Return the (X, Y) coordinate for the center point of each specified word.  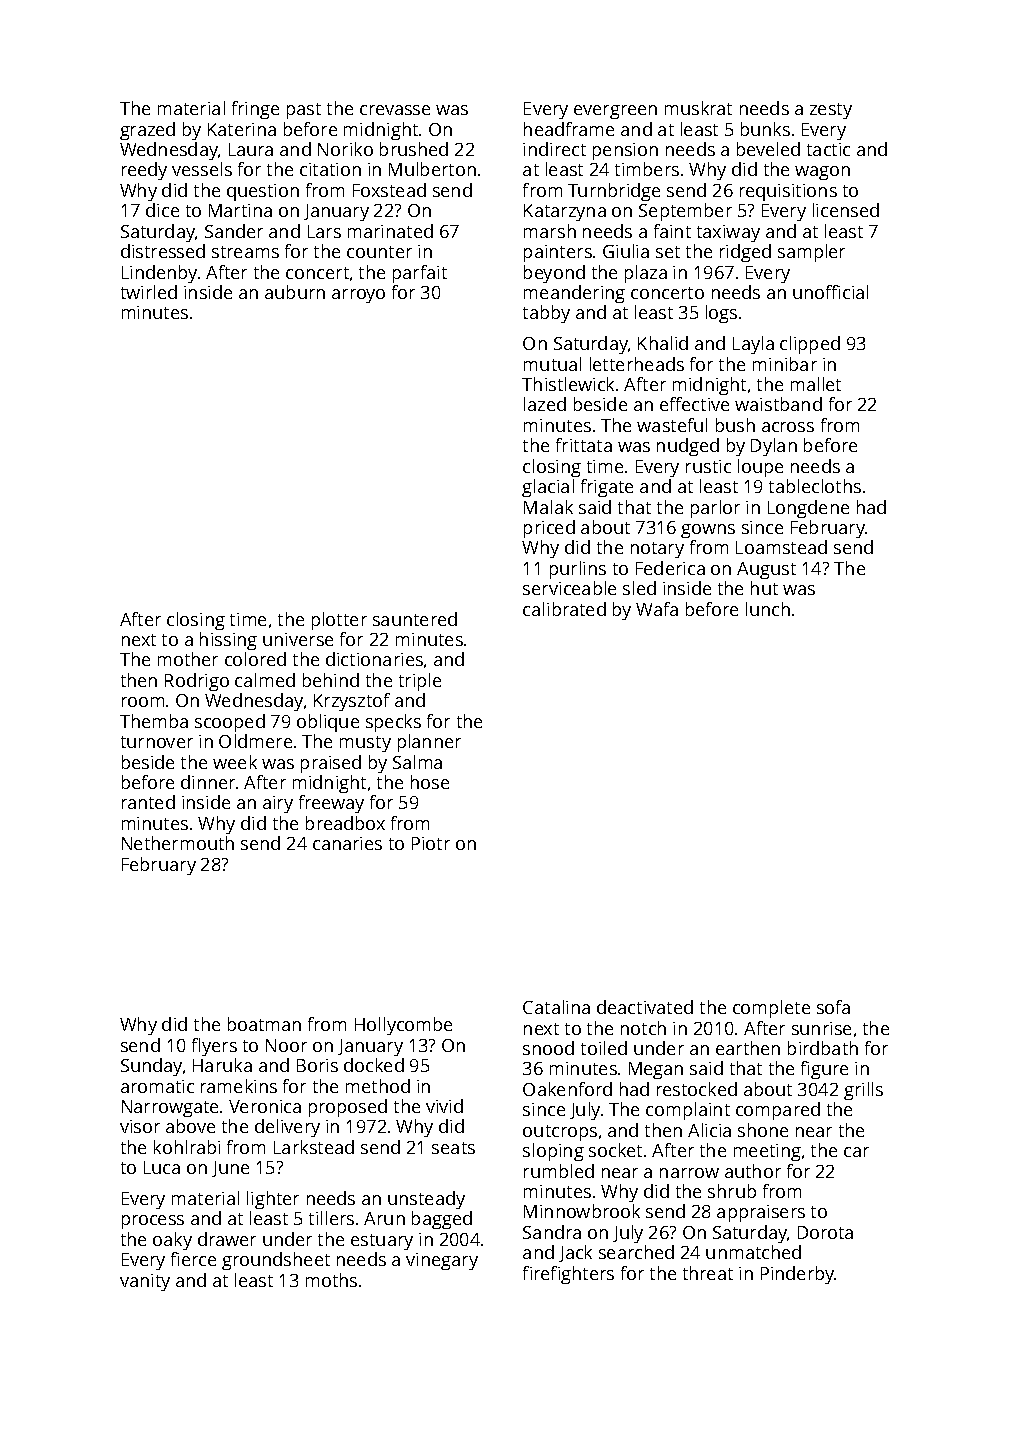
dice (162, 210)
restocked (697, 1089)
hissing (228, 641)
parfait (420, 274)
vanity (145, 1282)
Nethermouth (178, 843)
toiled (604, 1048)
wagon (822, 173)
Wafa (657, 609)
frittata (584, 445)
